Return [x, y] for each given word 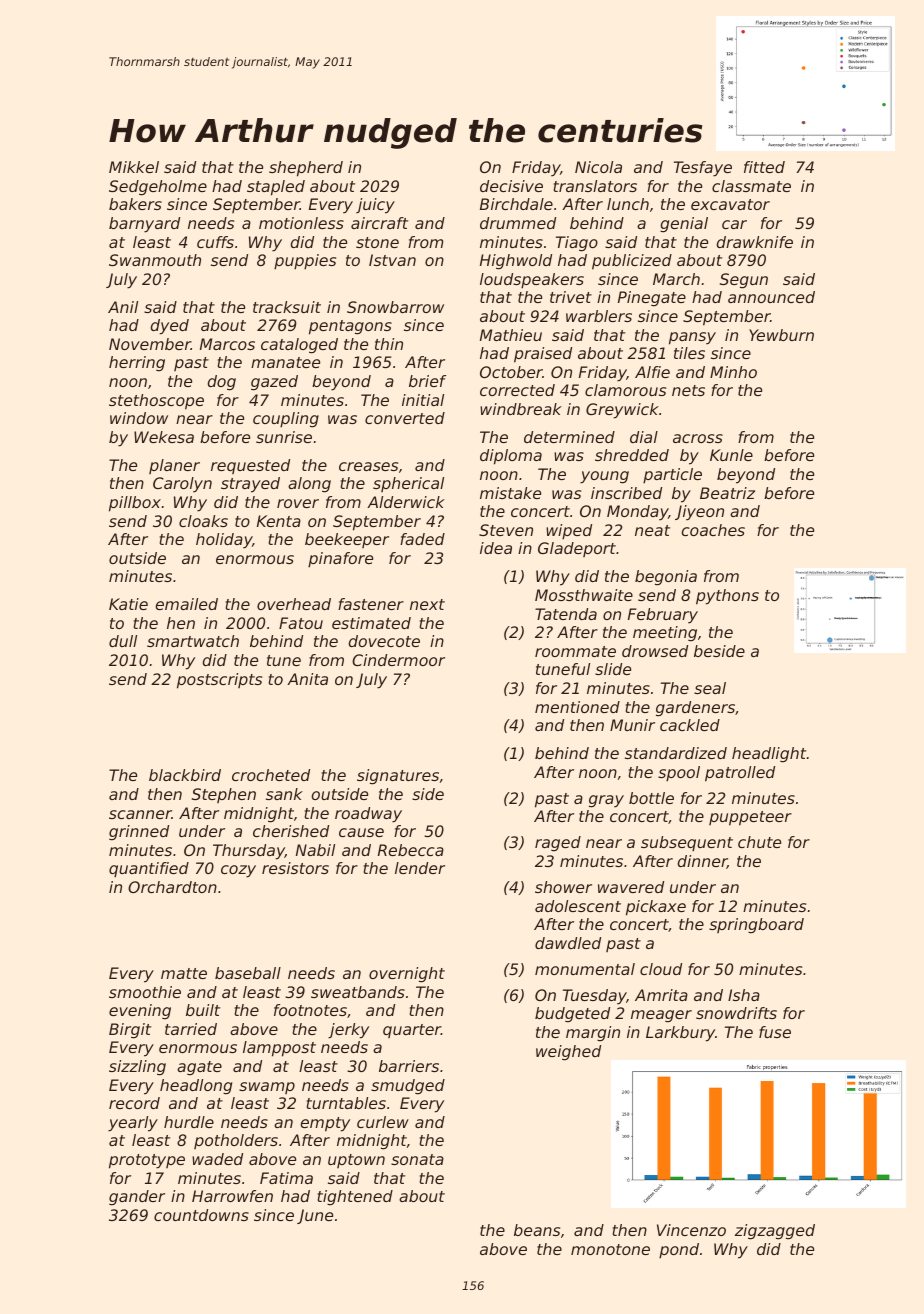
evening [140, 1012]
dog [222, 383]
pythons [727, 597]
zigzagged [775, 1232]
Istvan [392, 260]
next [427, 604]
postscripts [219, 681]
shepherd [306, 169]
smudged [408, 1087]
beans [537, 1230]
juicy [375, 206]
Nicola [598, 167]
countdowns [201, 1215]
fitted [764, 167]
